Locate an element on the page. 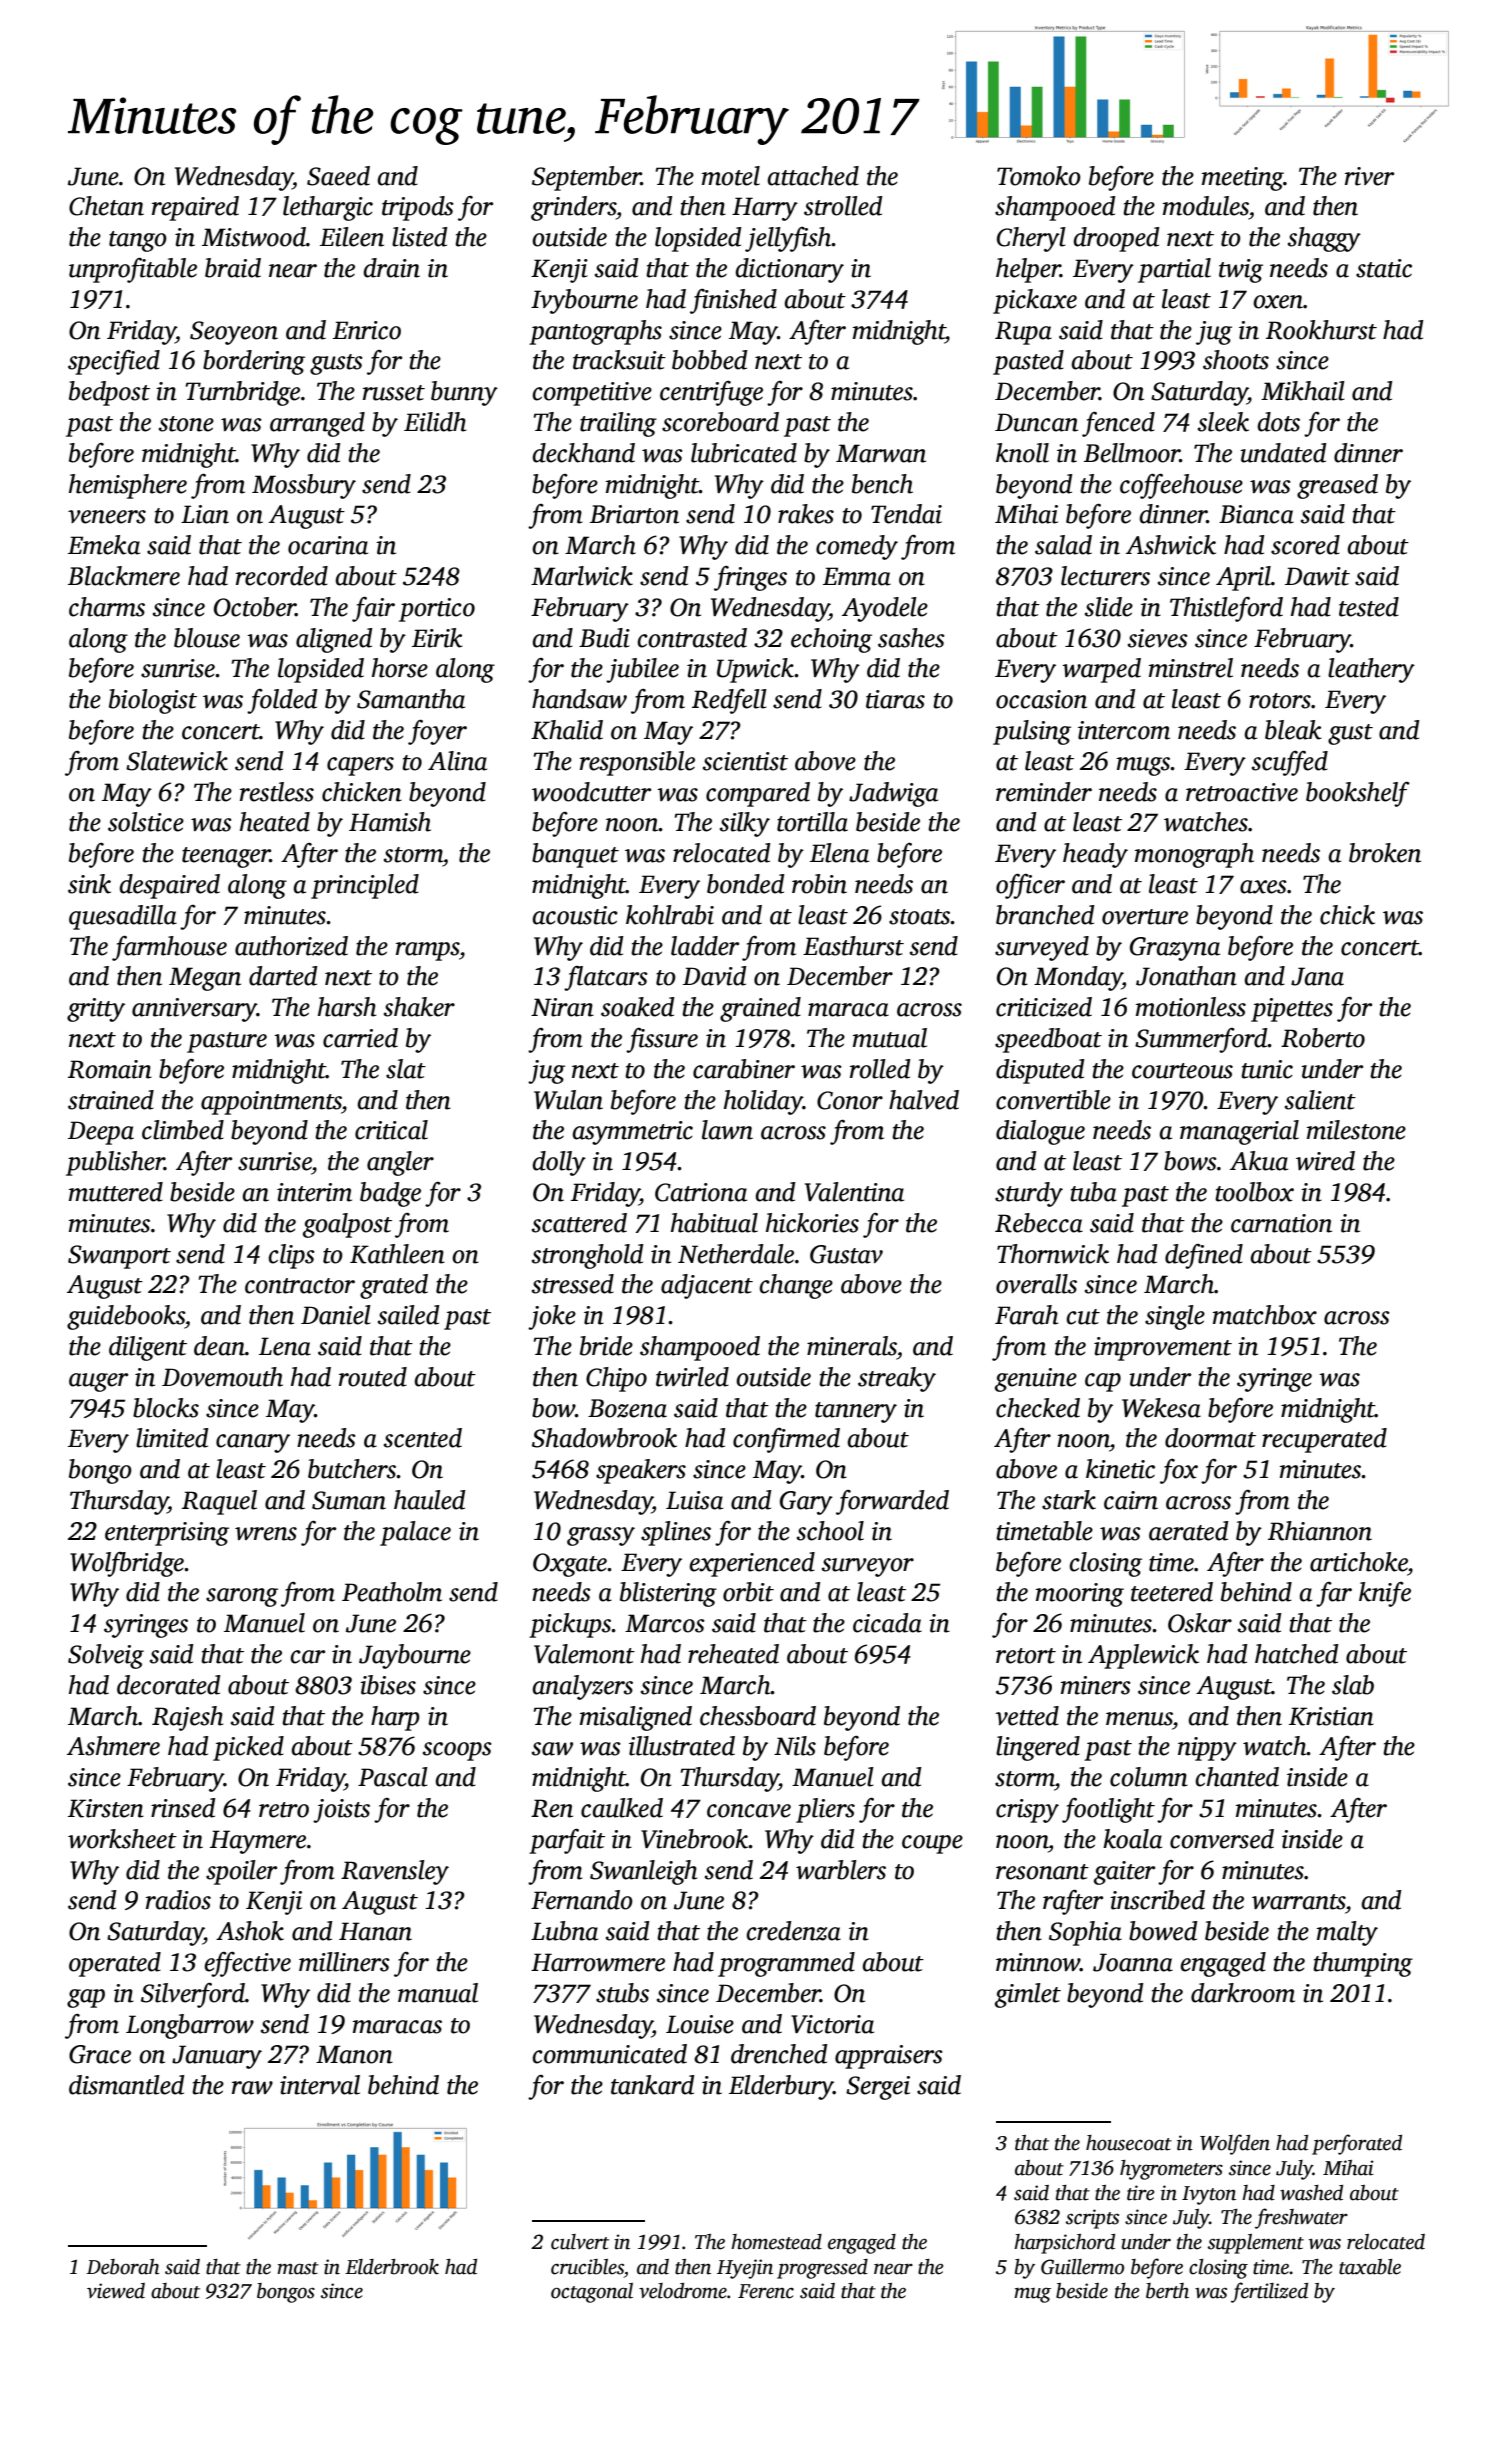 This document has height=2464, width=1496. gap is located at coordinates (86, 1998).
